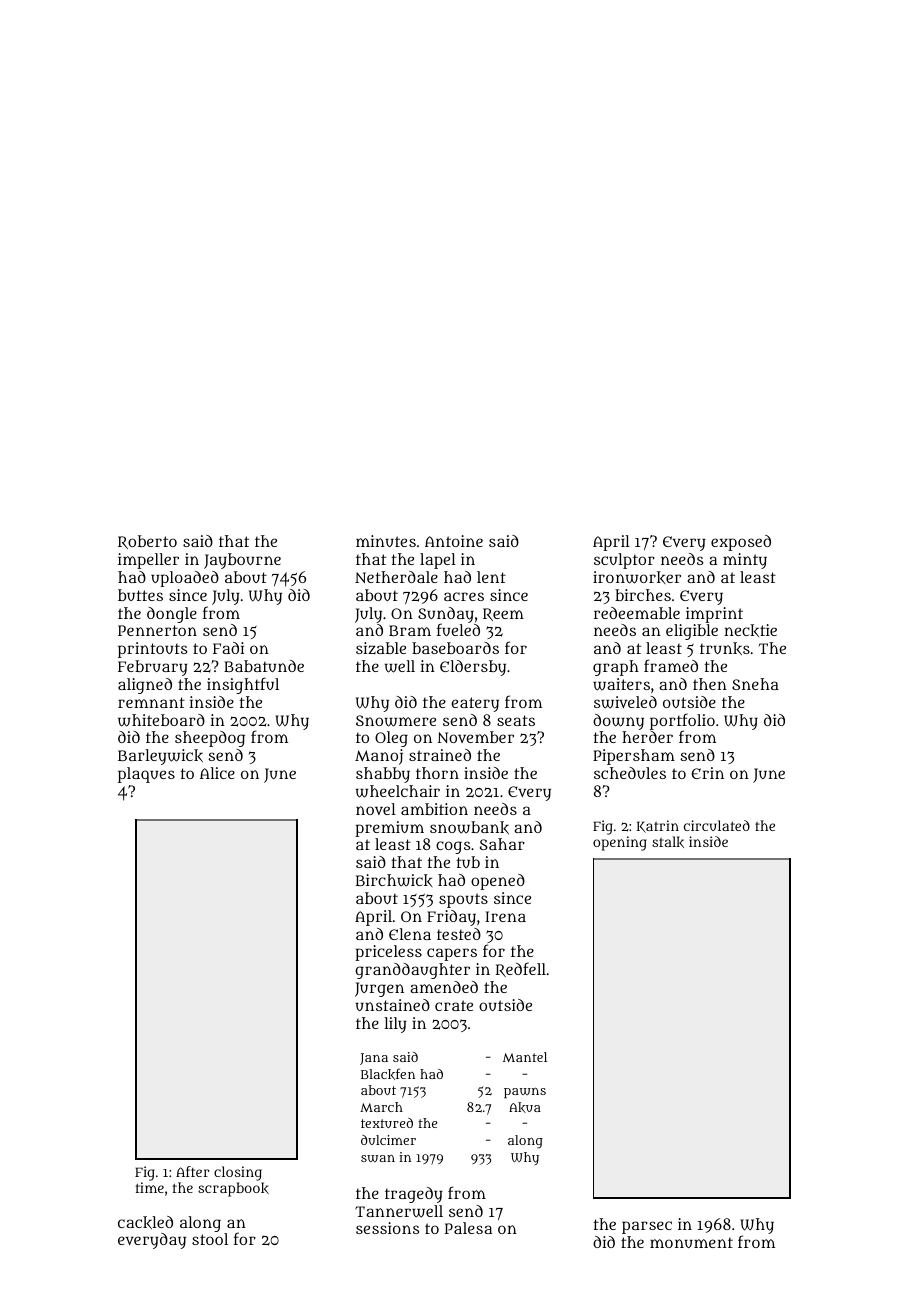 The image size is (908, 1316). I want to click on waiters, so click(621, 684).
